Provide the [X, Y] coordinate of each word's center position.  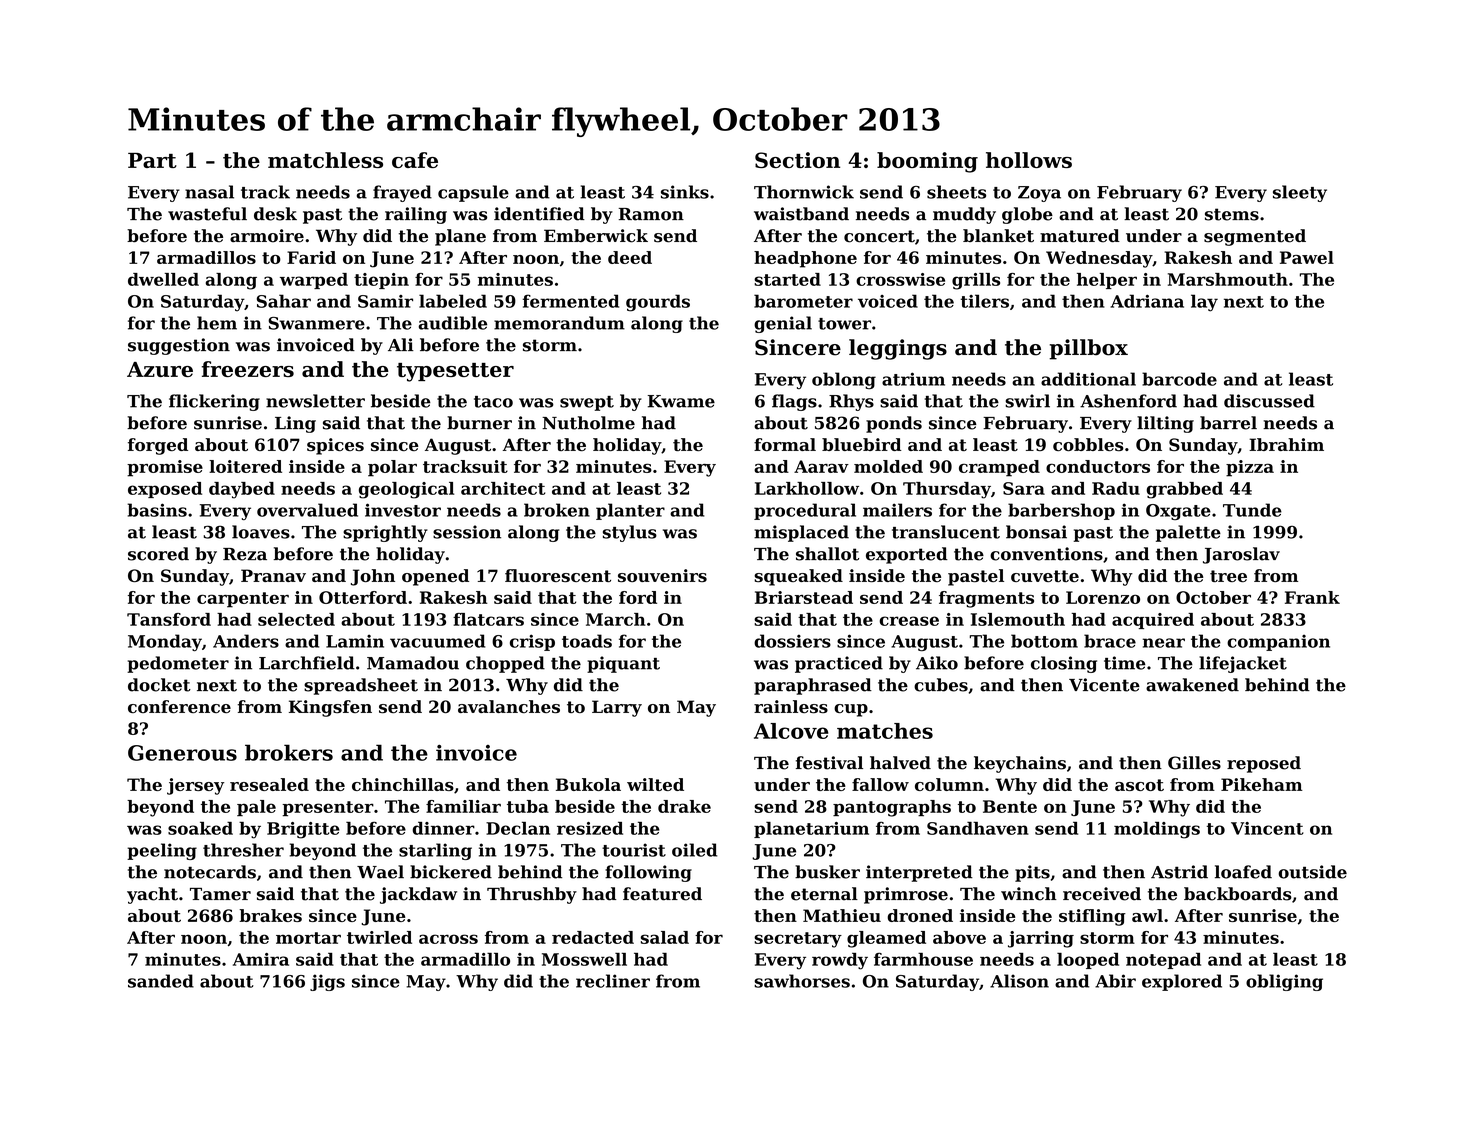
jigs [327, 982]
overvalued [307, 510]
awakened [1192, 685]
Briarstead [804, 597]
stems [1232, 214]
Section [797, 160]
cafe [415, 160]
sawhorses [802, 981]
